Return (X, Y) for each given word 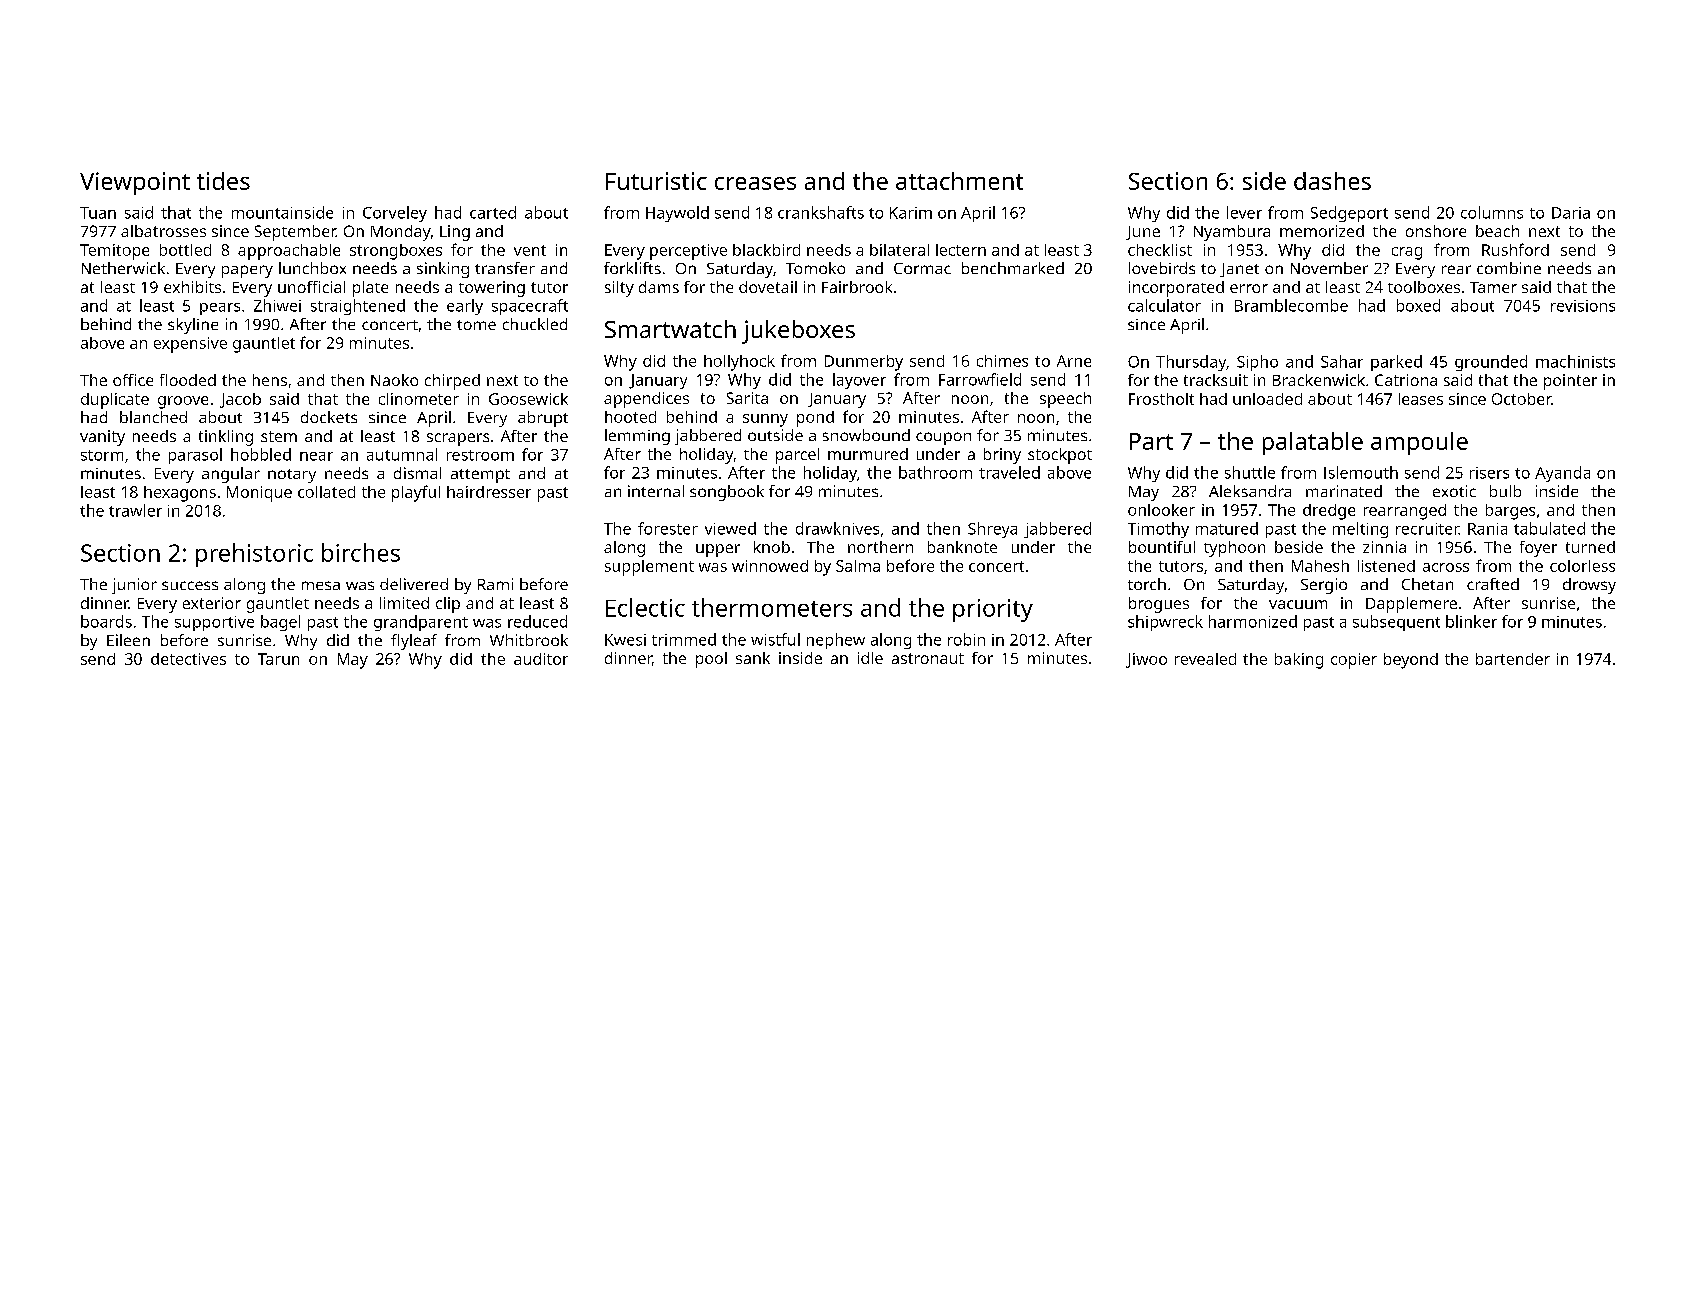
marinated (1344, 491)
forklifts (632, 268)
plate (370, 289)
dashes (1332, 181)
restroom (480, 455)
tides (223, 181)
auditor (541, 659)
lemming (637, 437)
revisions (1583, 306)
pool (711, 660)
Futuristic (656, 181)
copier (1354, 661)
